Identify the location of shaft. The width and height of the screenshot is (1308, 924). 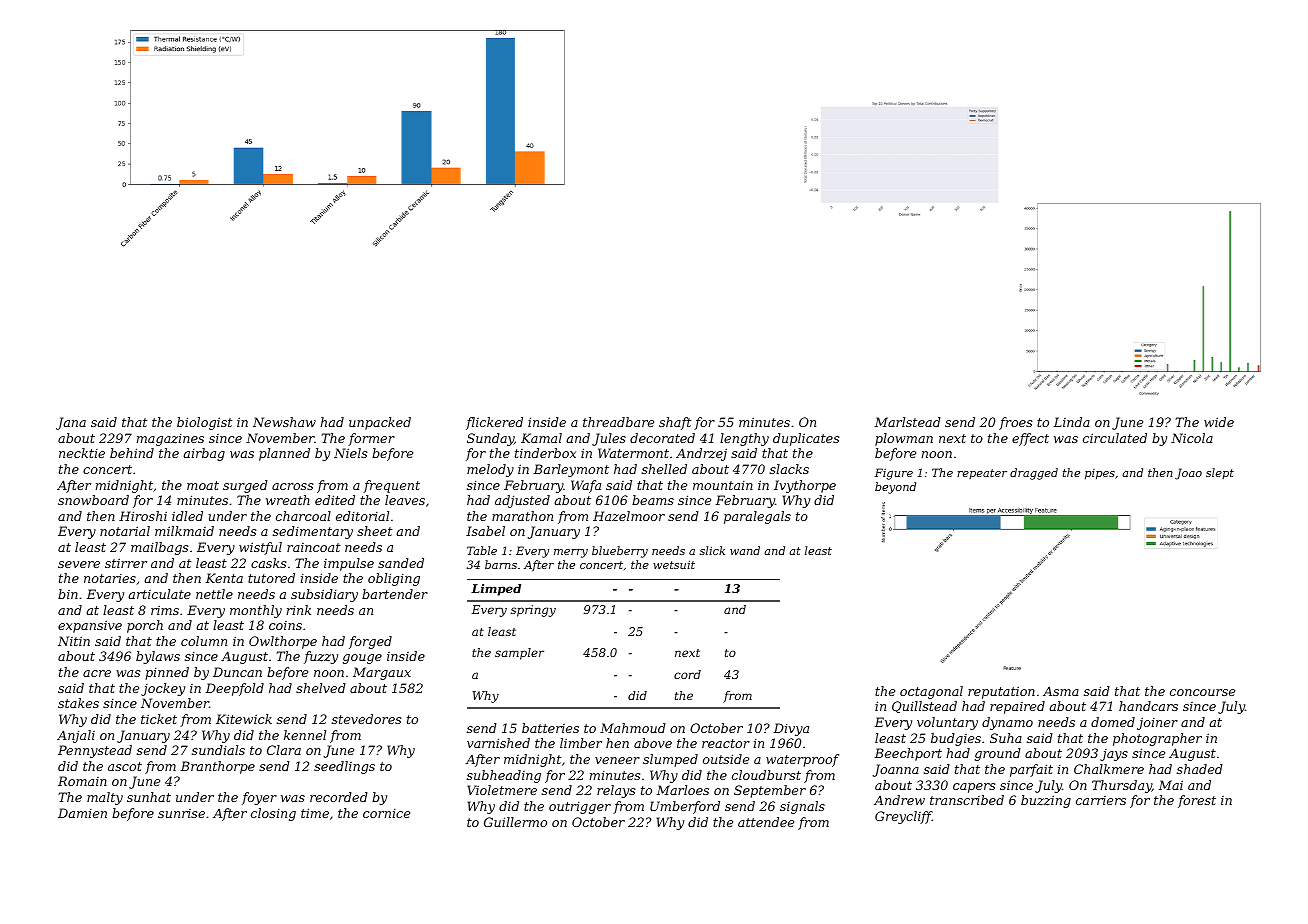
(675, 423).
